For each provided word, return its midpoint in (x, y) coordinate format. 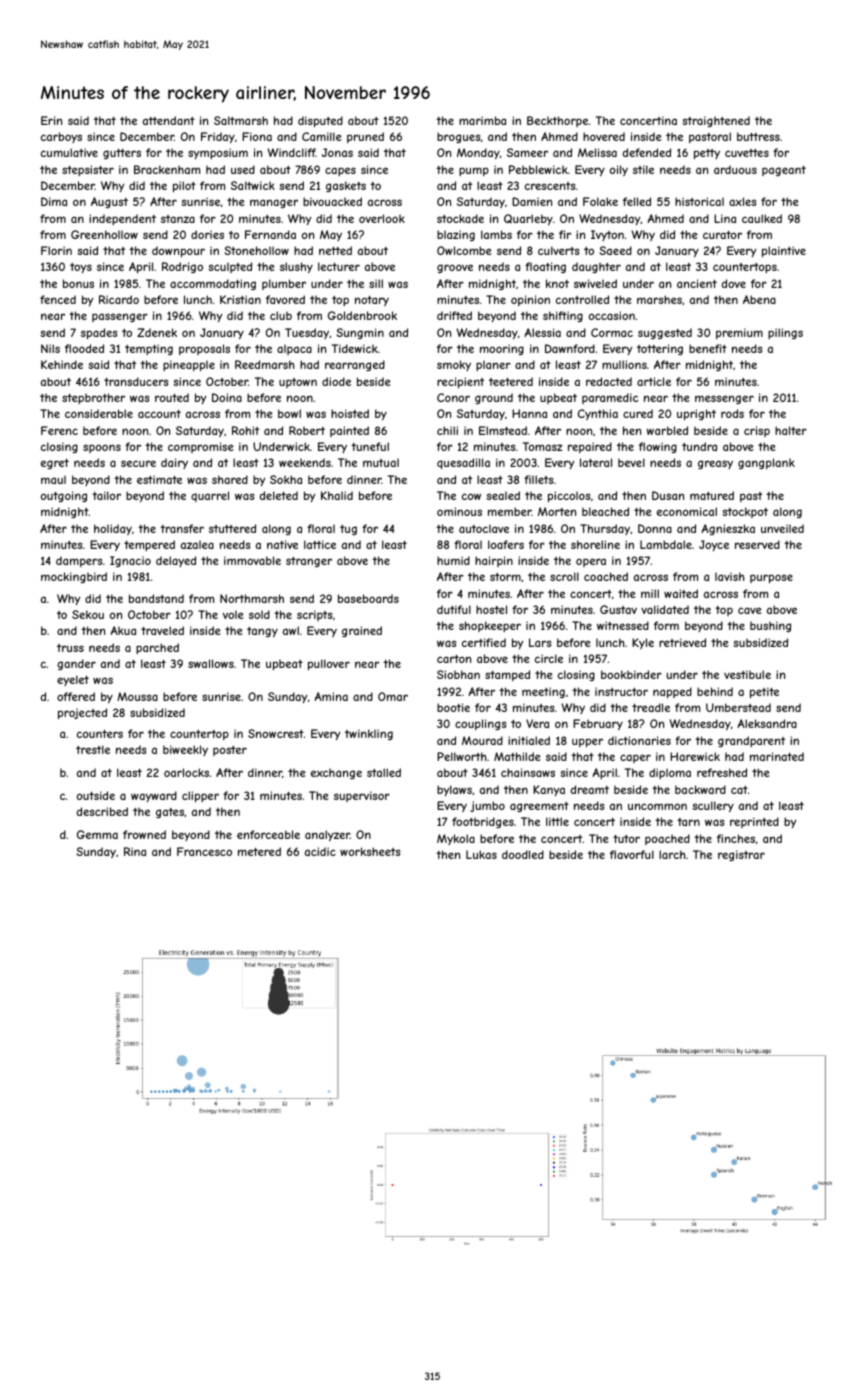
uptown (298, 383)
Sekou (88, 614)
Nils (50, 348)
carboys (61, 137)
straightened (716, 121)
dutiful (454, 609)
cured (638, 413)
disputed (320, 121)
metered (259, 851)
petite (764, 692)
